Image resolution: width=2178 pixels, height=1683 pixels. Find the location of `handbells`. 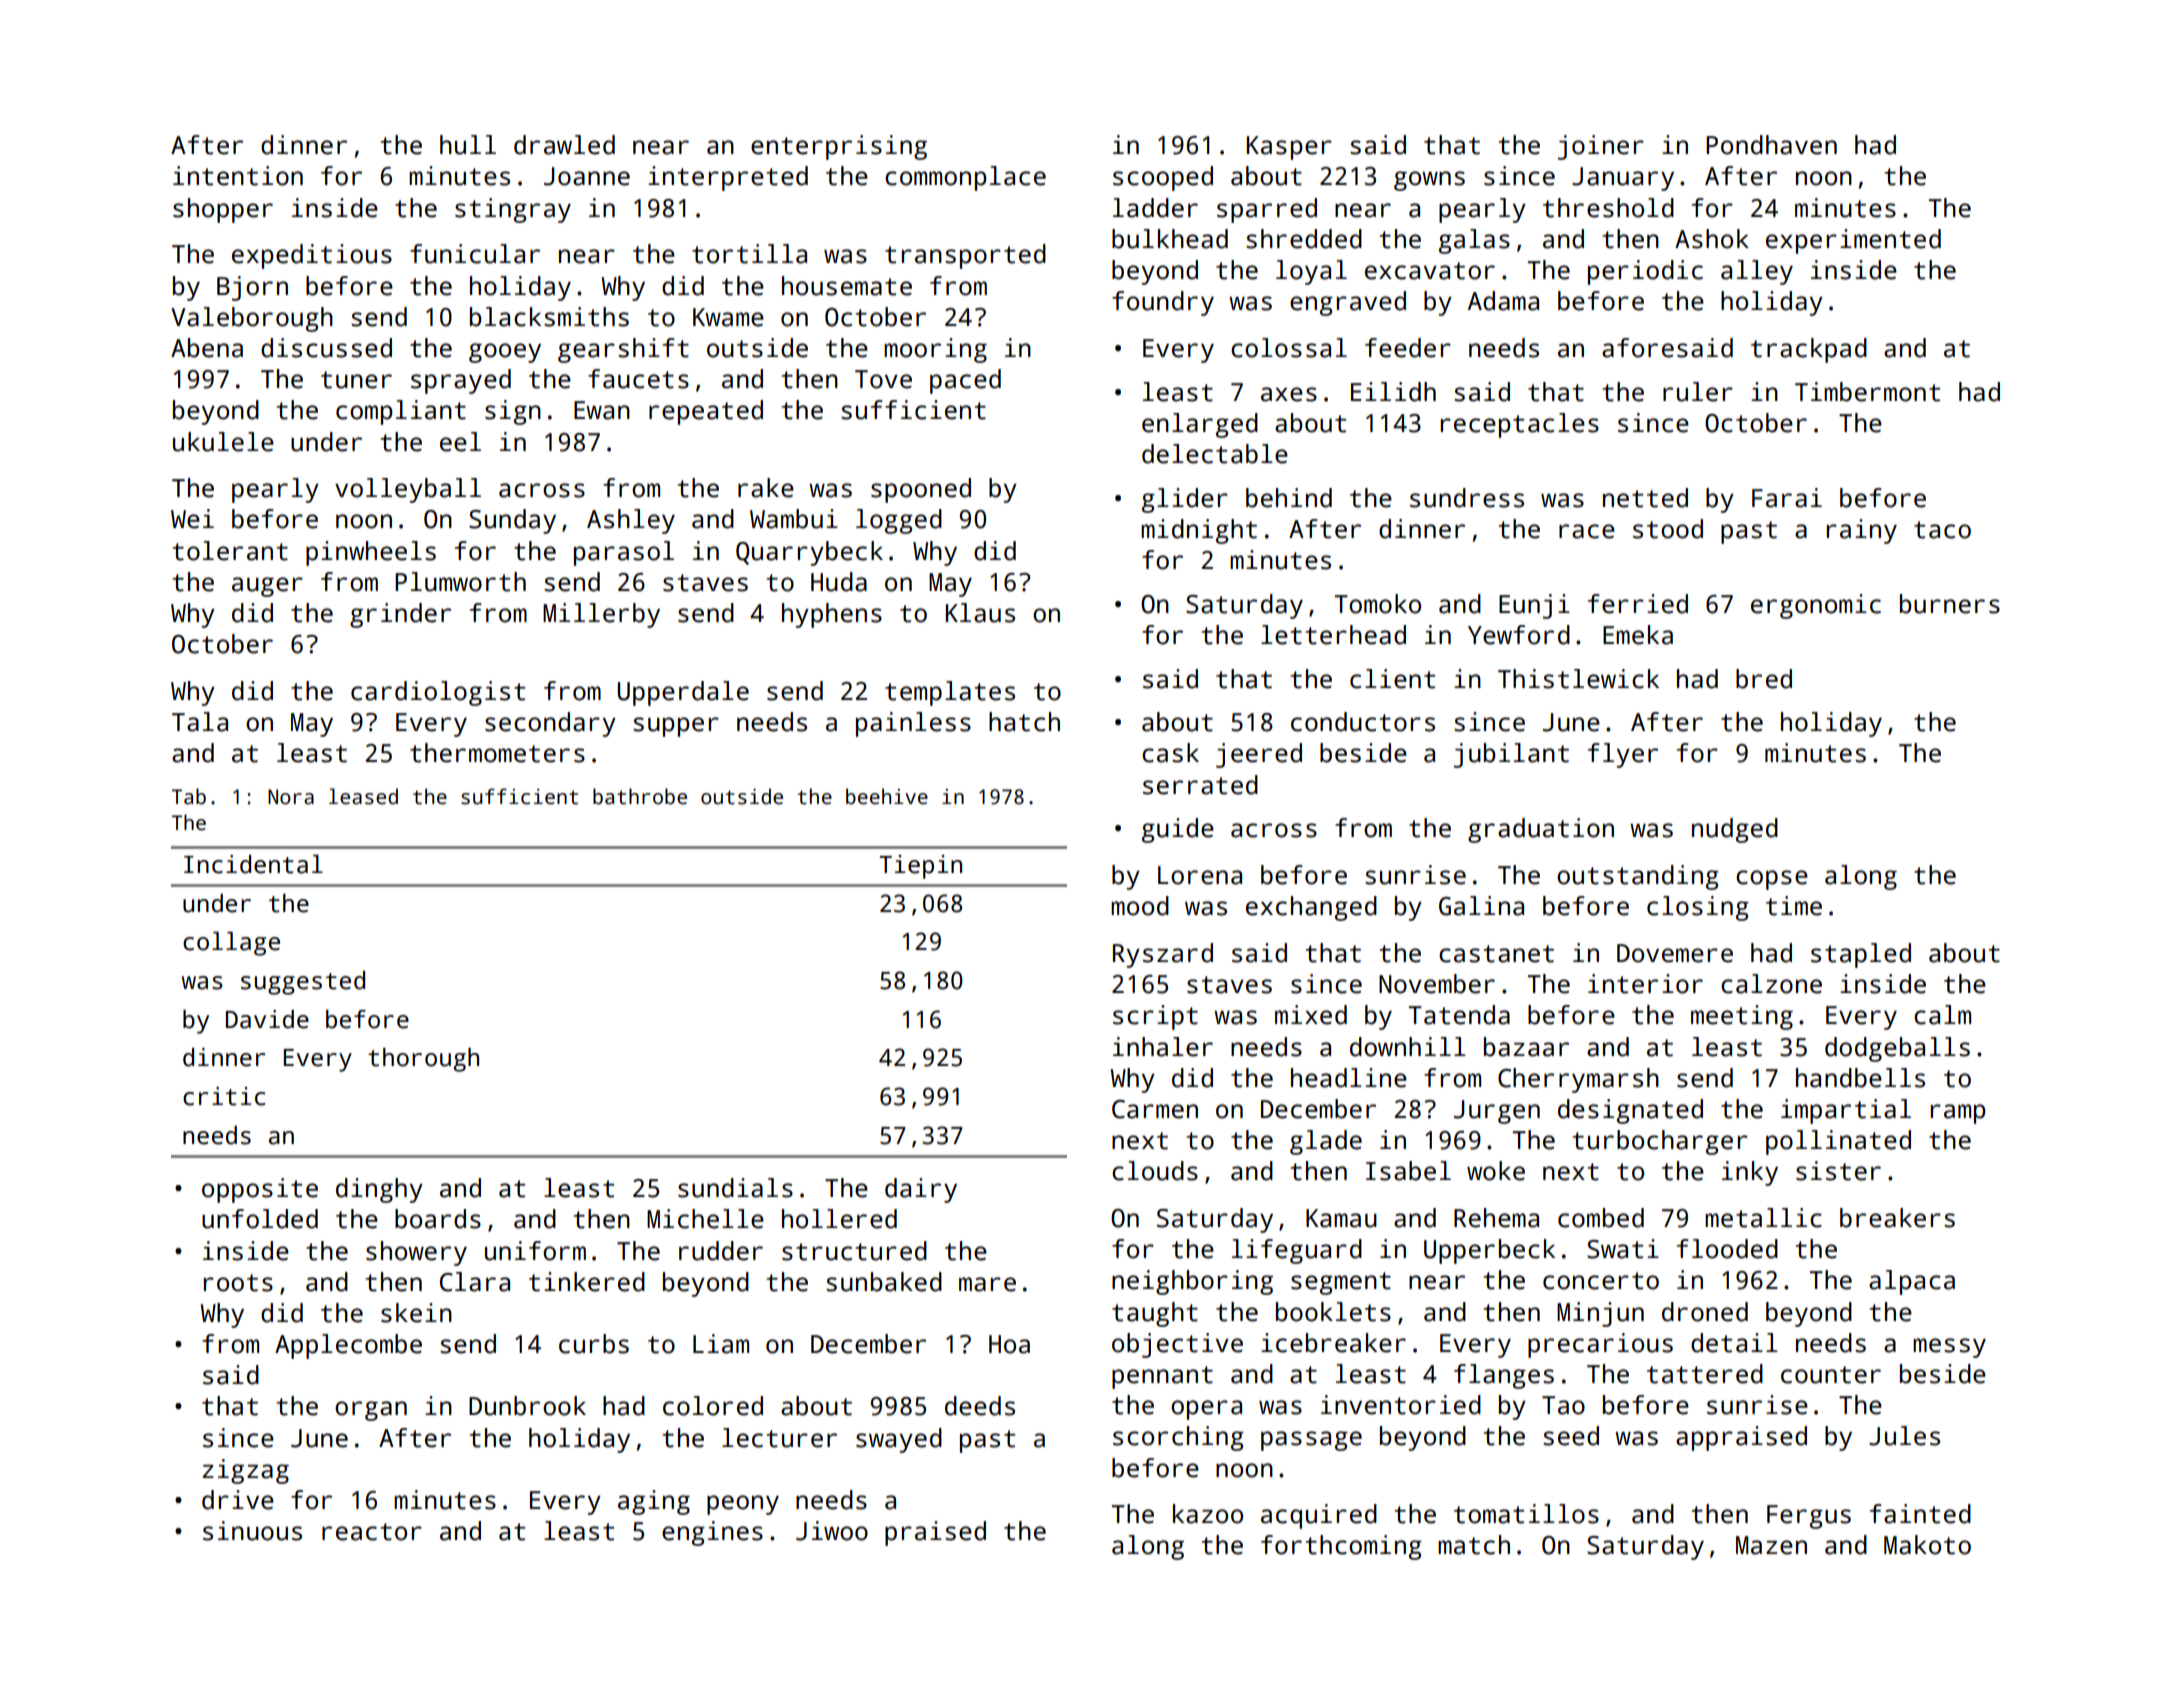

handbells is located at coordinates (1860, 1078).
